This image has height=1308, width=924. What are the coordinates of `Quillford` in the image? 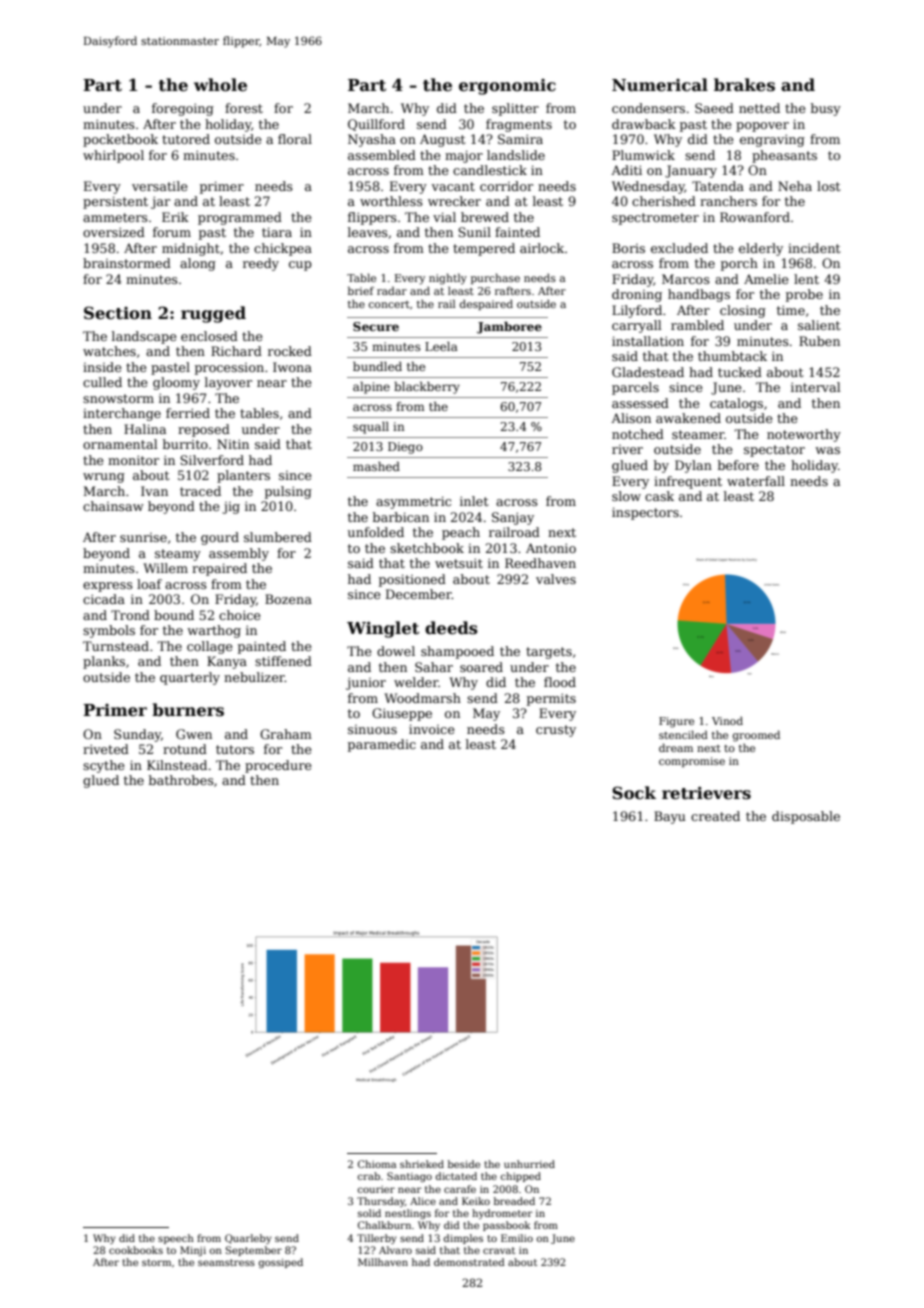 It's located at (376, 125).
